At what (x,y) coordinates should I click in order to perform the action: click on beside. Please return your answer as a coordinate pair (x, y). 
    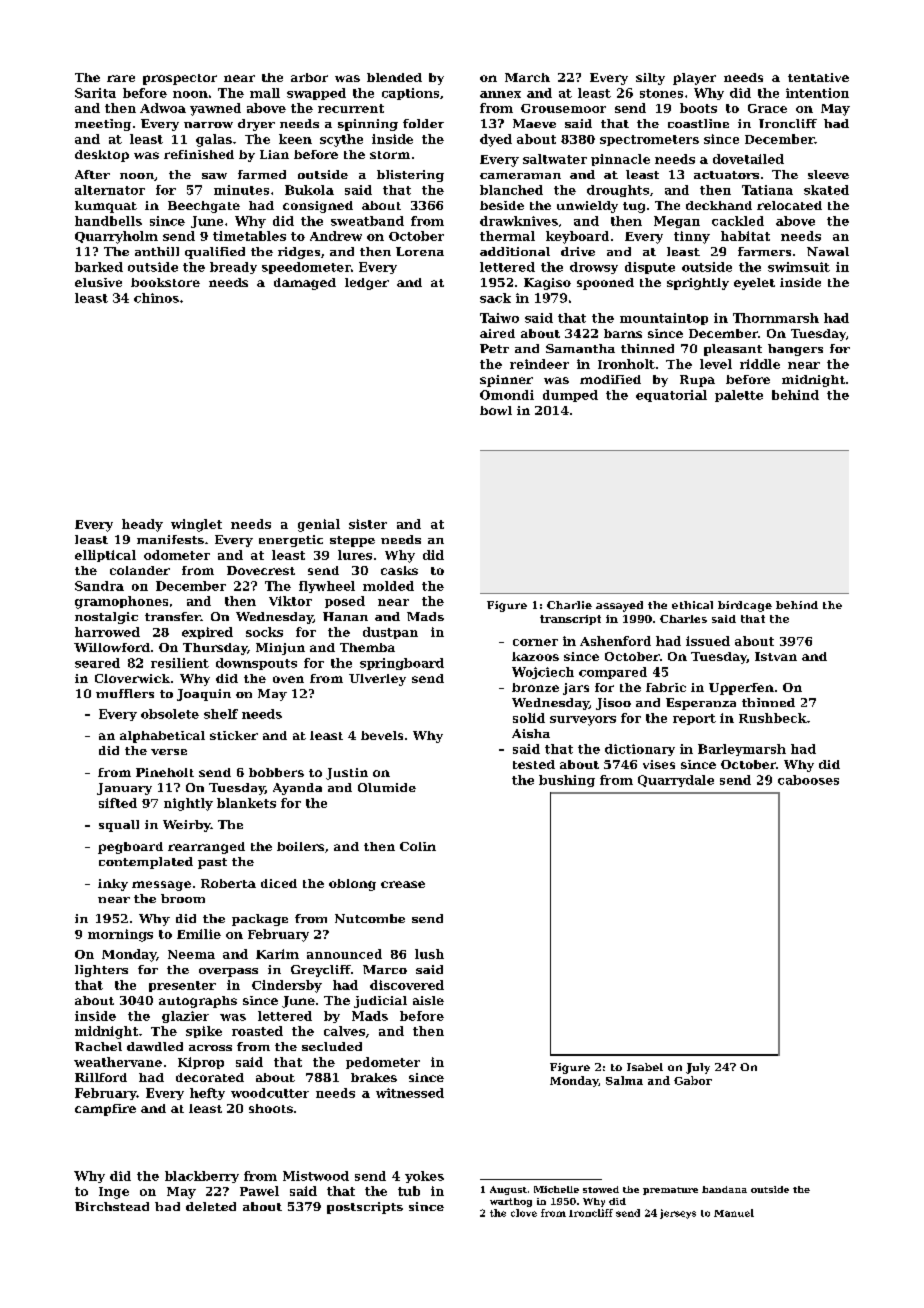
    Looking at the image, I should click on (502, 205).
